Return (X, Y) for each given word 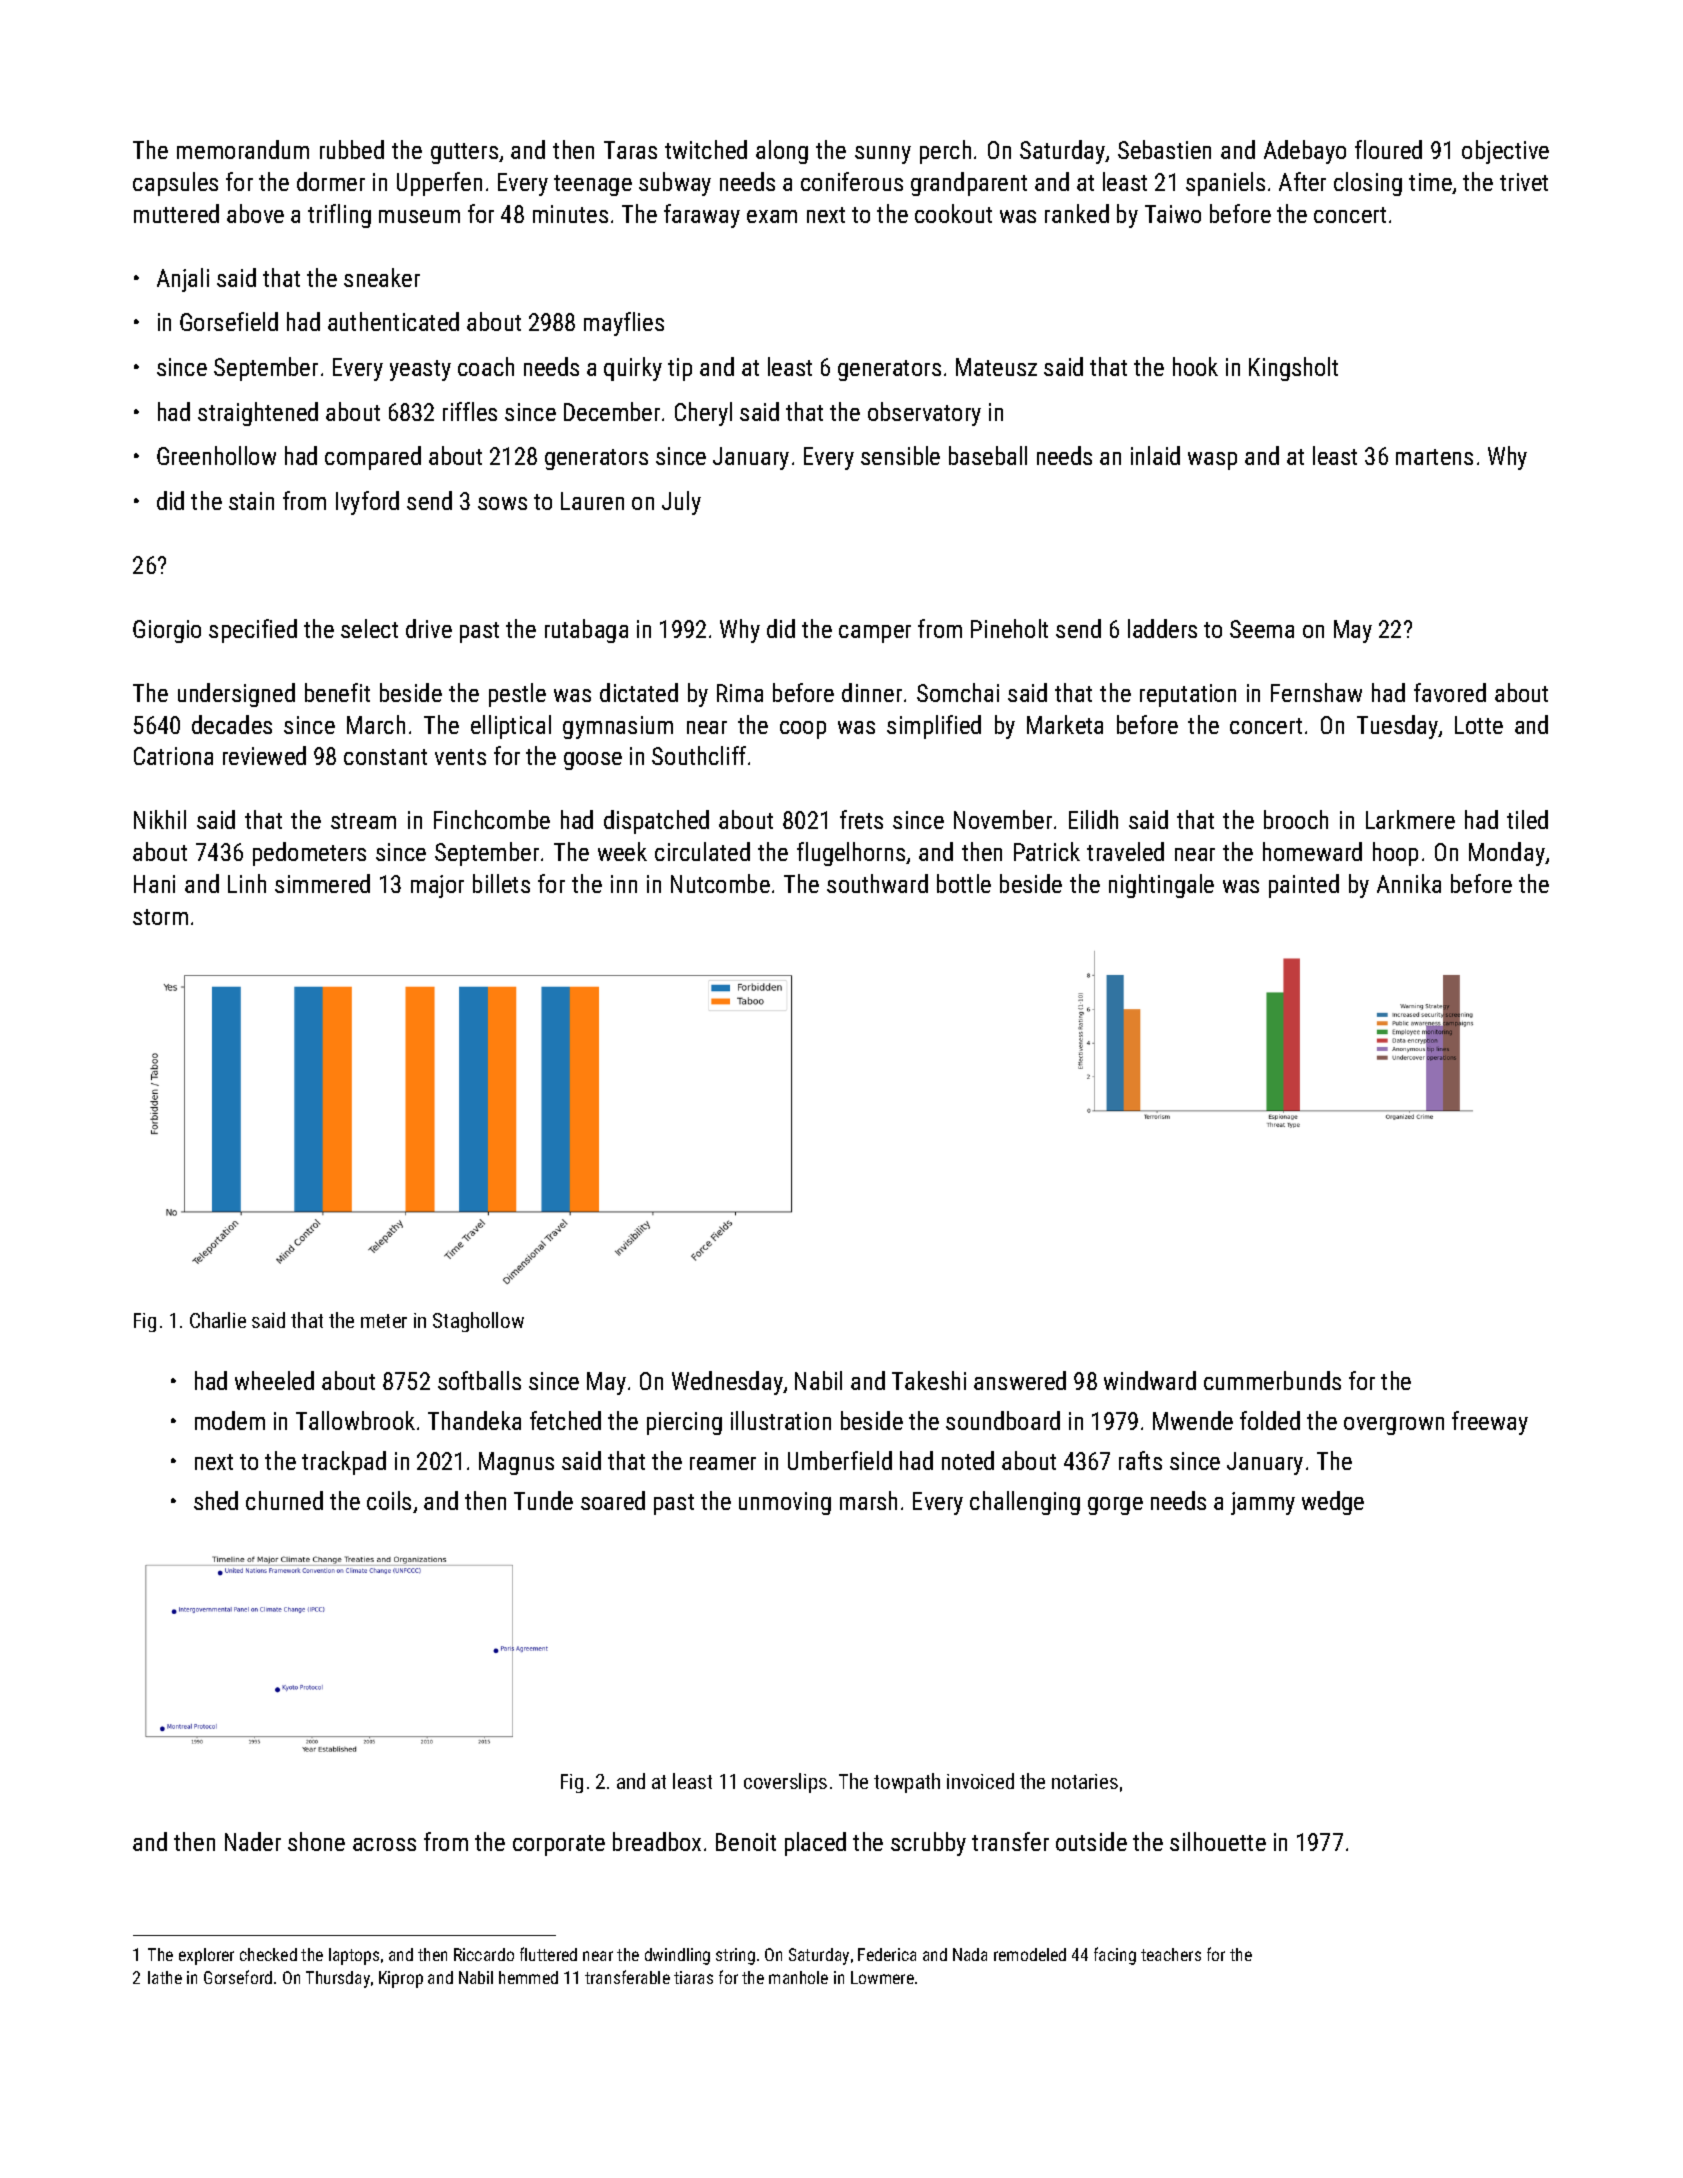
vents (460, 757)
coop (803, 730)
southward (877, 883)
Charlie (218, 1320)
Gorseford (238, 1977)
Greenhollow (216, 455)
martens (1434, 457)
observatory (924, 414)
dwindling (677, 1956)
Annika (1409, 883)
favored (1450, 692)
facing (1115, 1956)
